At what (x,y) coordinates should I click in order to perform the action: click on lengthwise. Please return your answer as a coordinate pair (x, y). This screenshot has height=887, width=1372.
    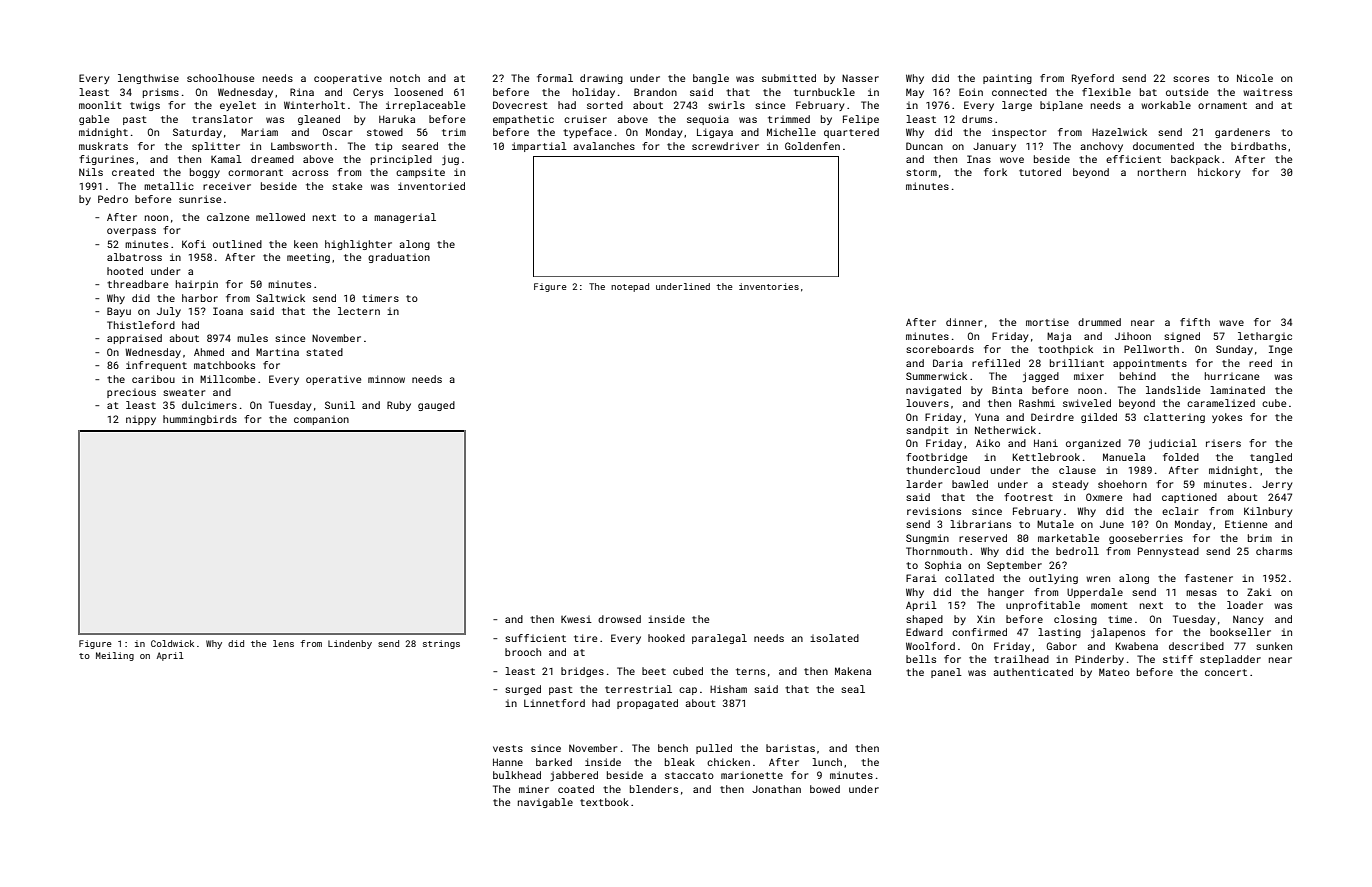
    Looking at the image, I should click on (148, 79).
